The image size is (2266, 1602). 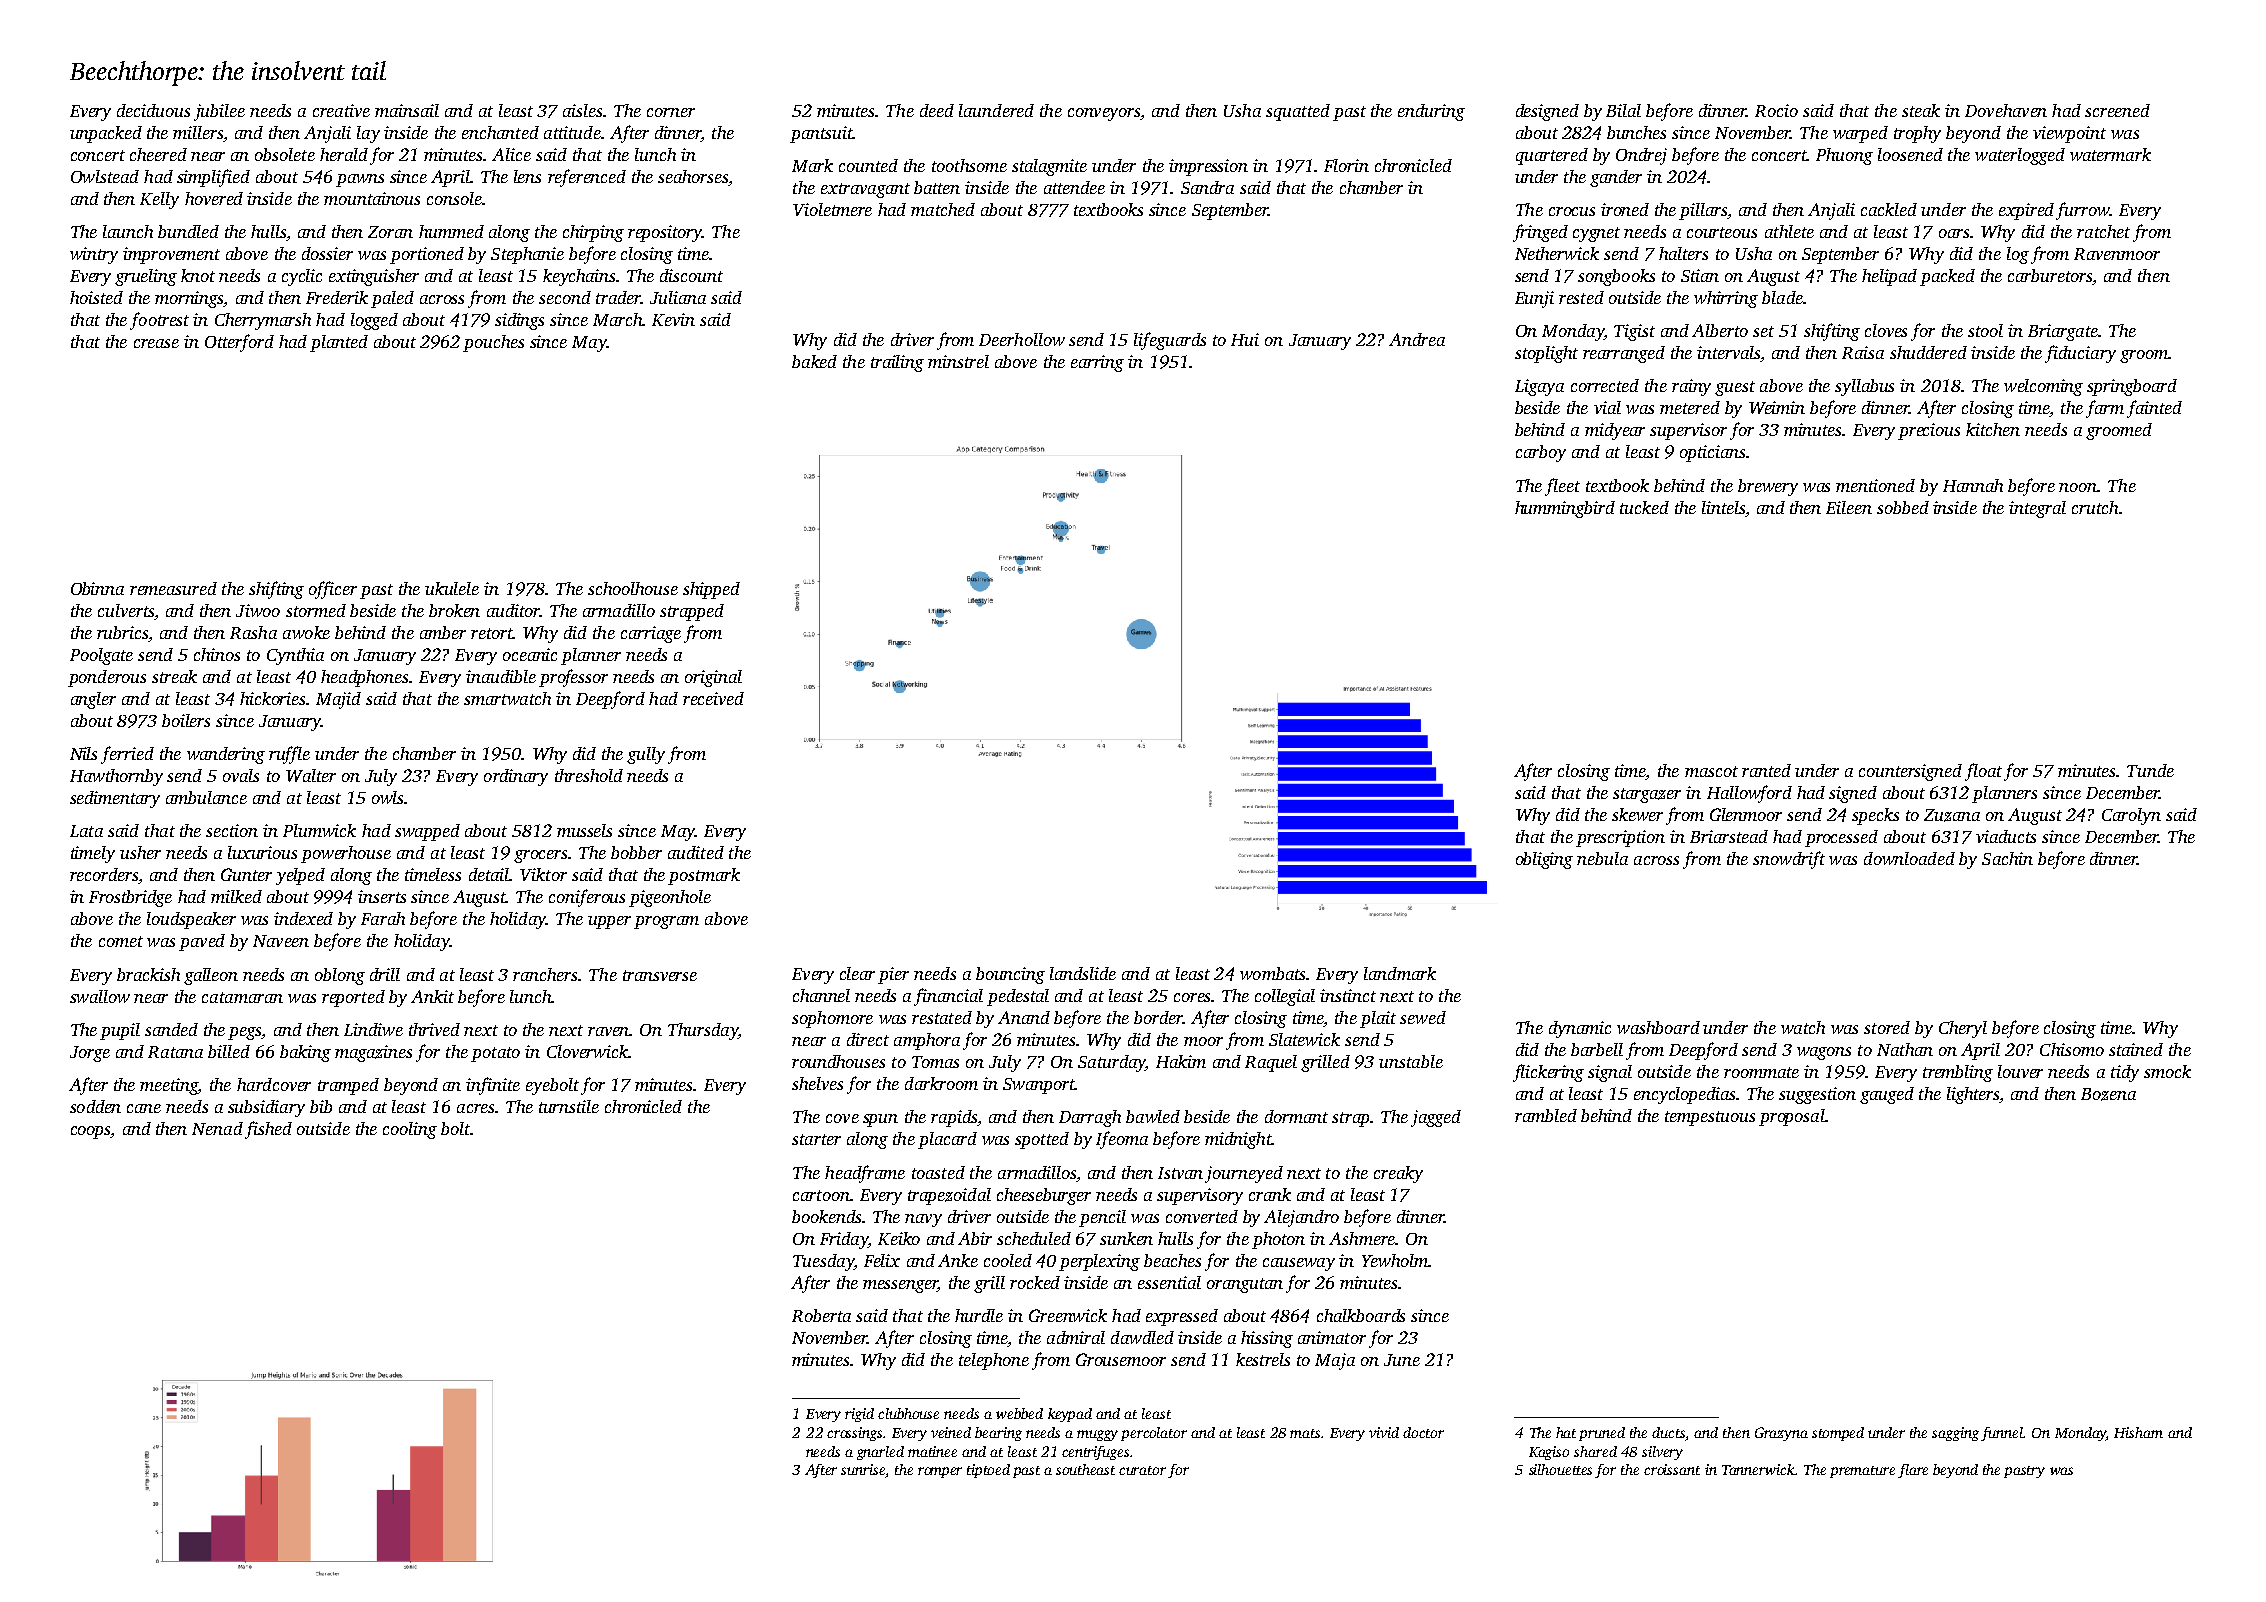 I want to click on deed, so click(x=937, y=110).
